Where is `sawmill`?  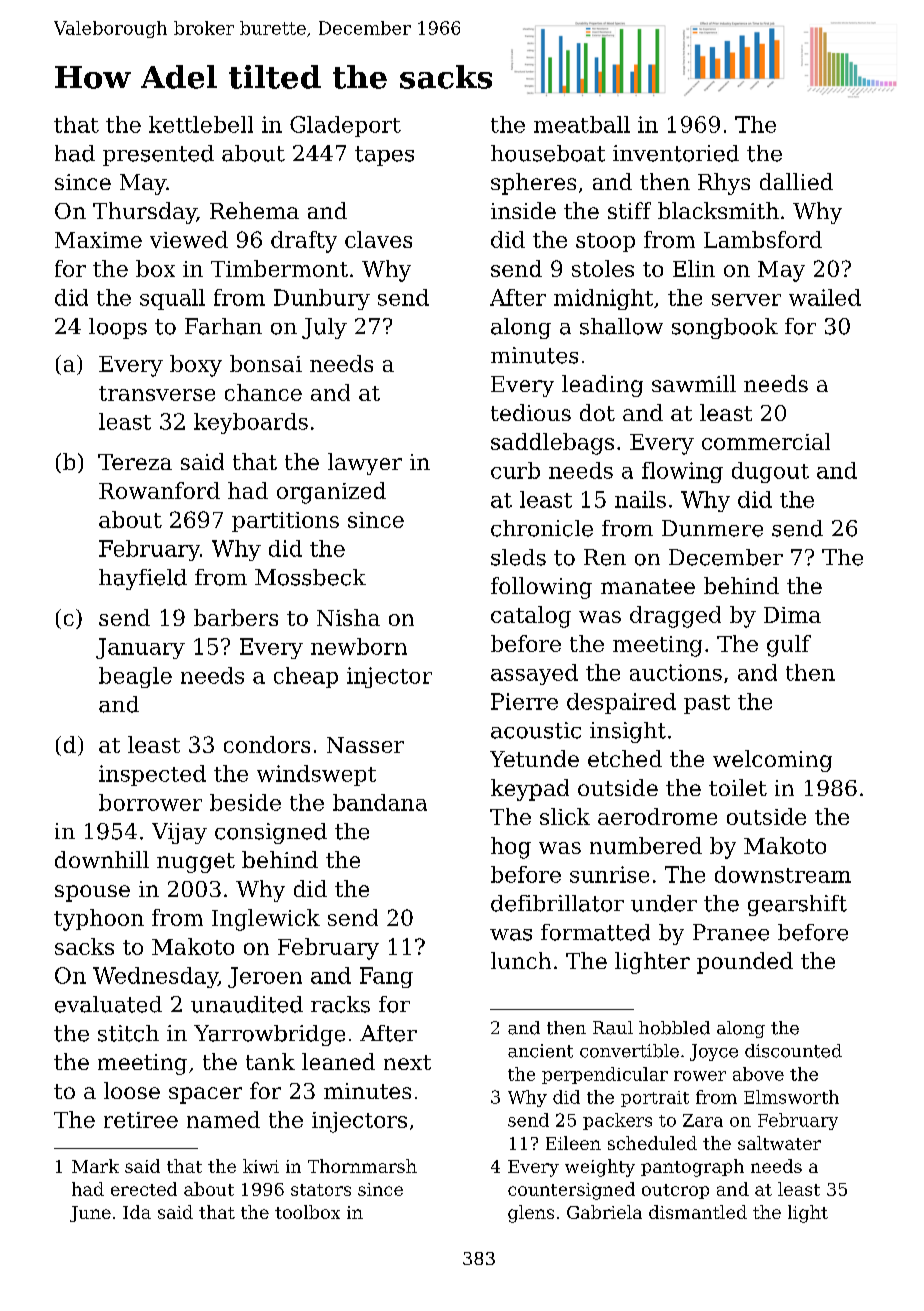 sawmill is located at coordinates (694, 383).
